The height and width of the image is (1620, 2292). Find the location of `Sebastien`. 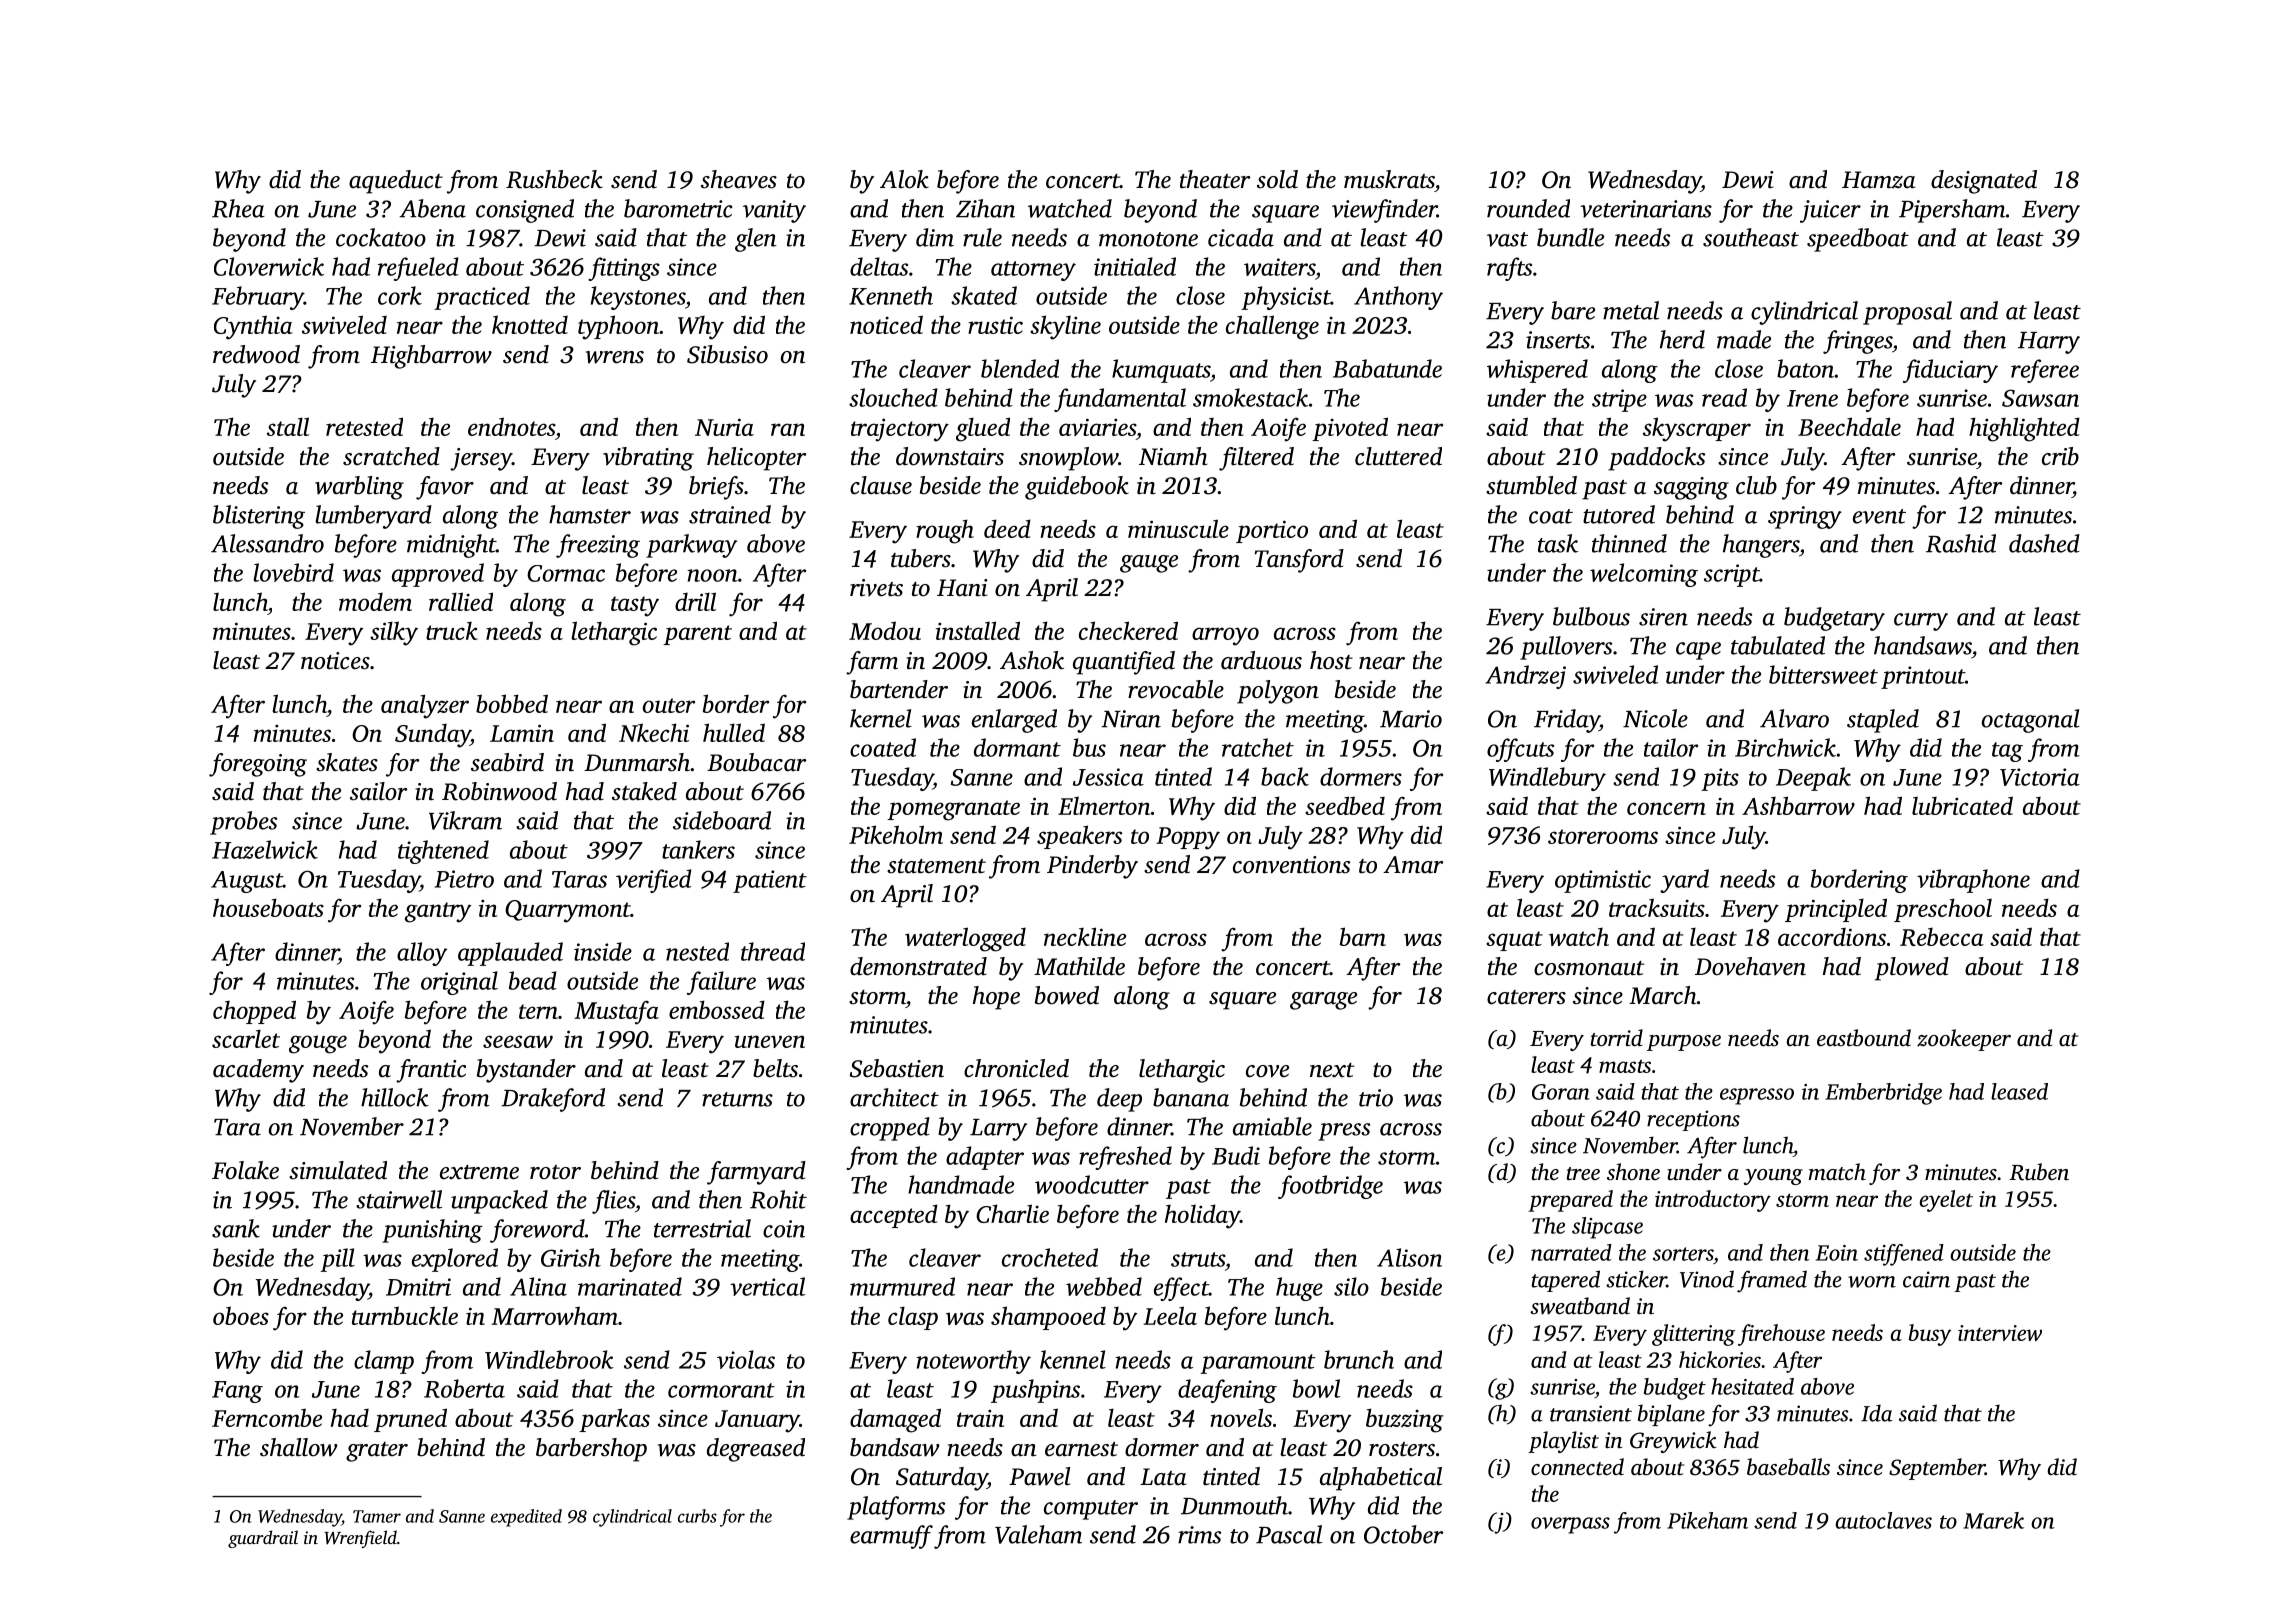

Sebastien is located at coordinates (896, 1068).
